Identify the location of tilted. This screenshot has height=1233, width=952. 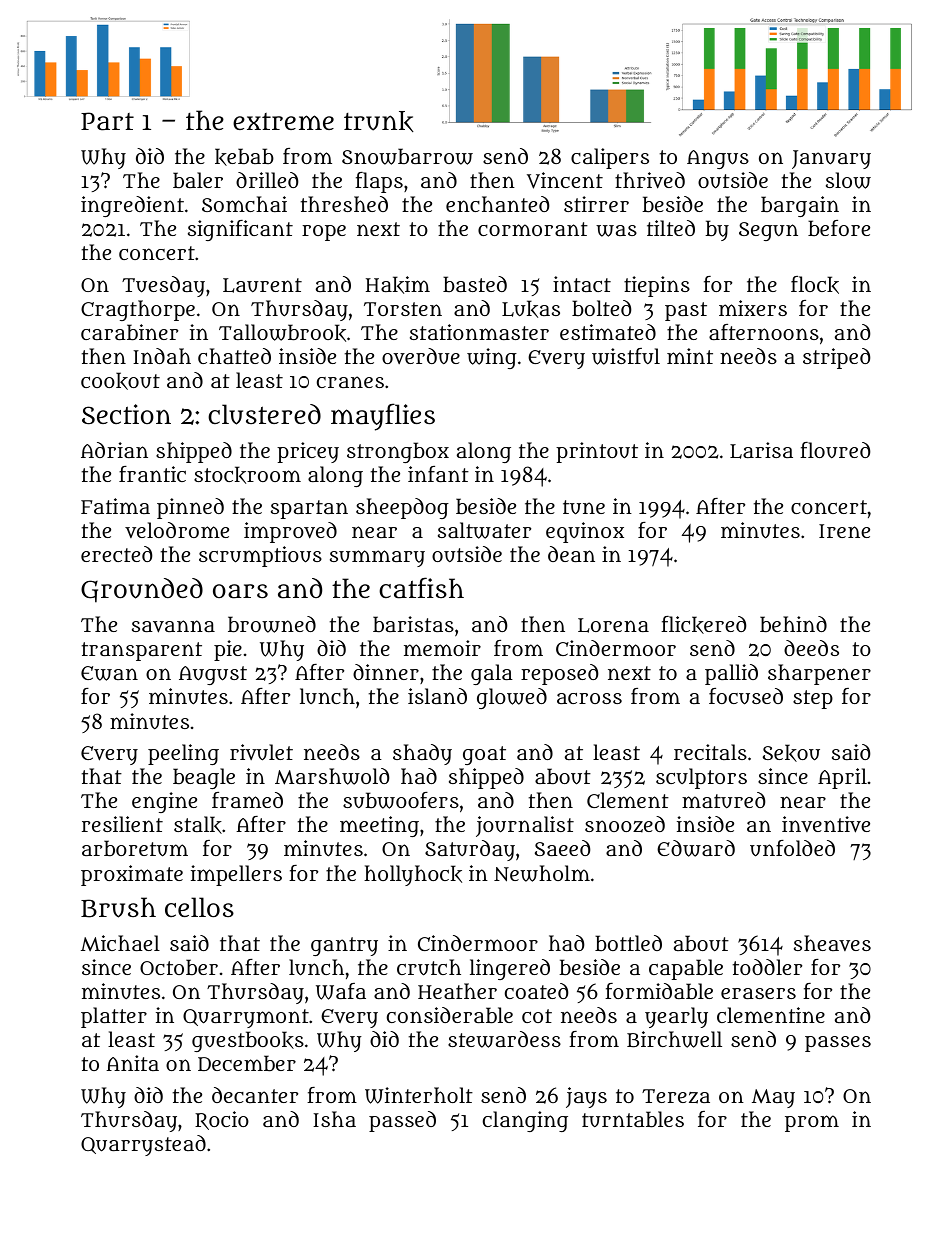
(671, 228).
